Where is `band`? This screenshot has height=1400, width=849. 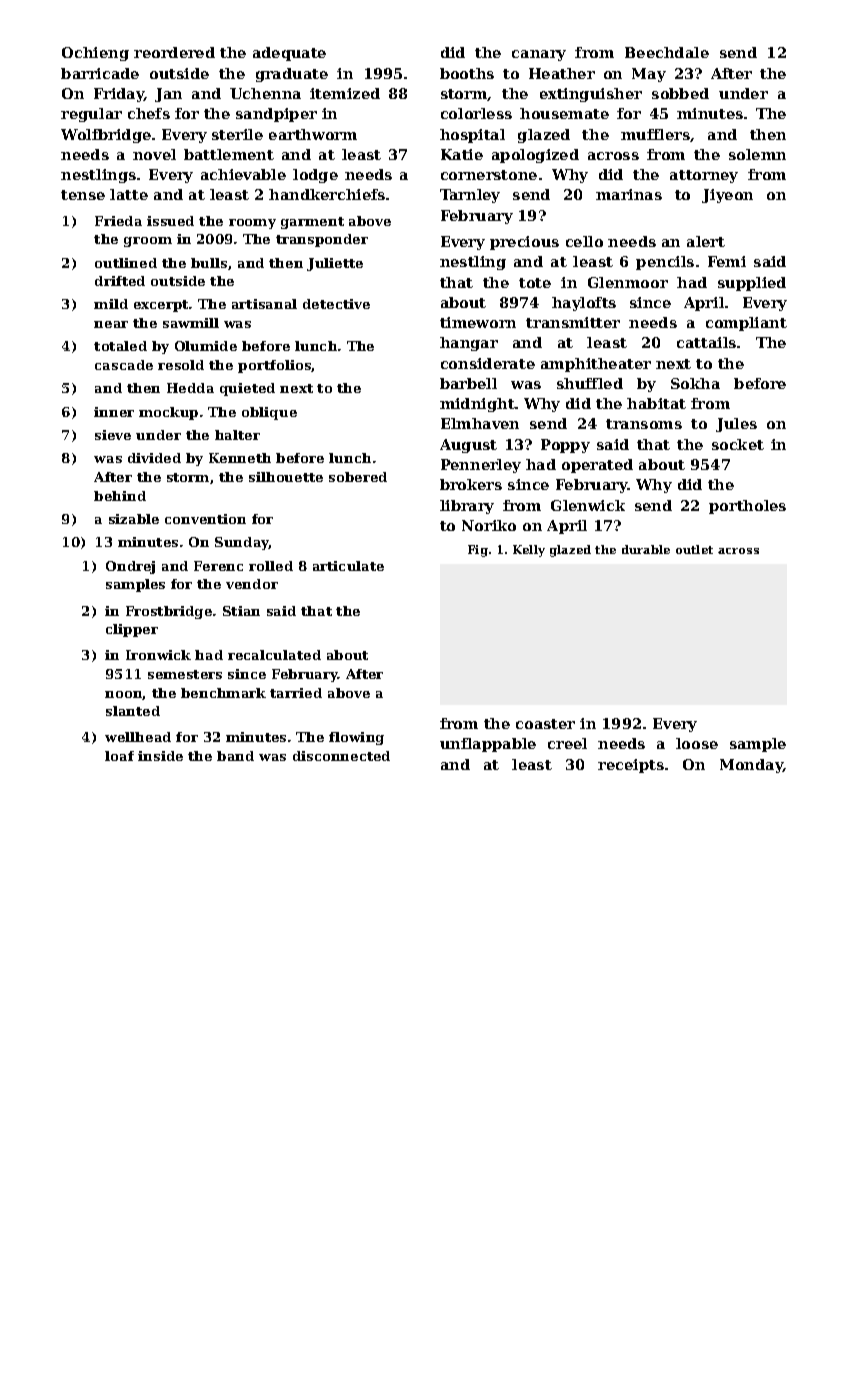
band is located at coordinates (235, 756).
